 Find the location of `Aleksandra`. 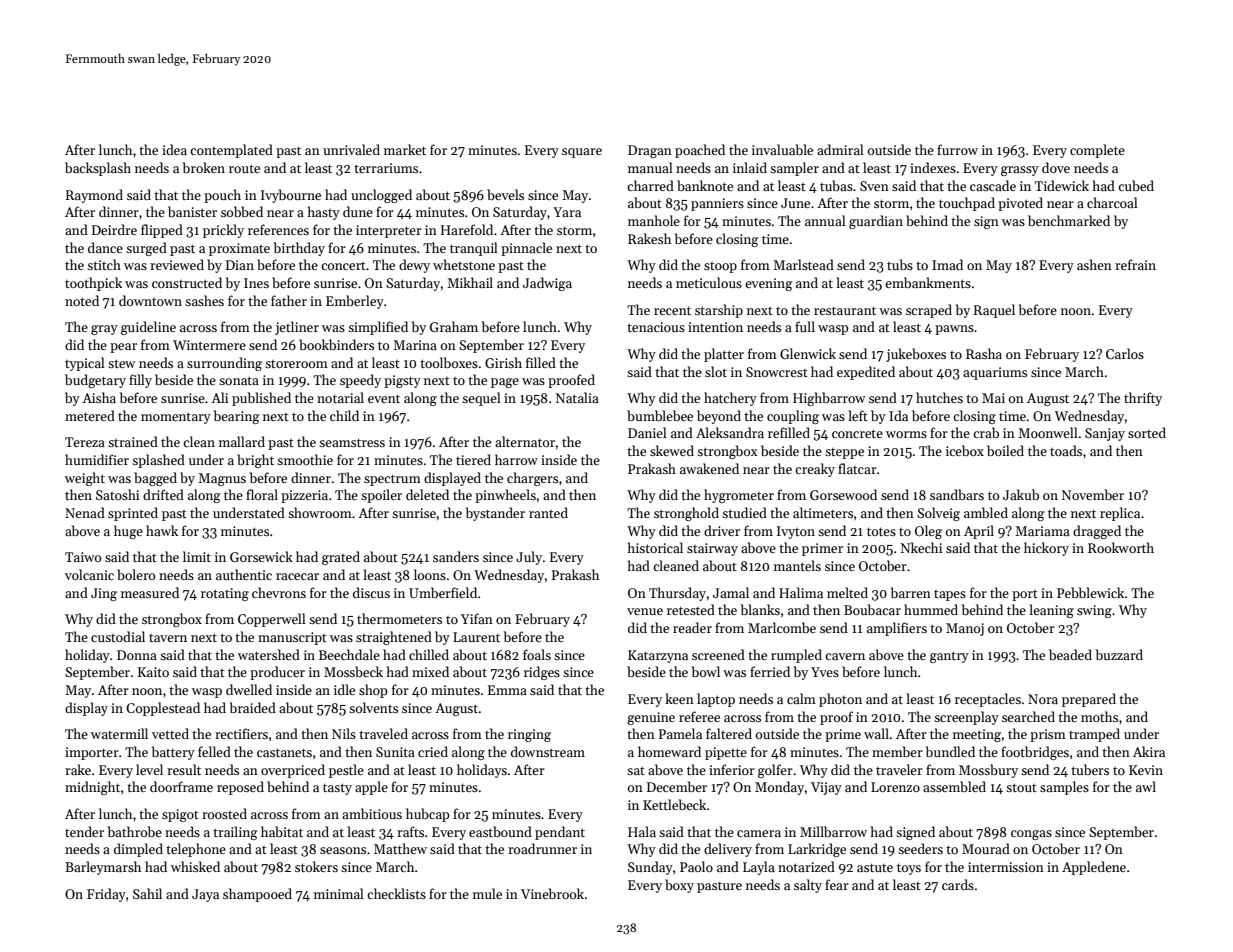

Aleksandra is located at coordinates (730, 432).
